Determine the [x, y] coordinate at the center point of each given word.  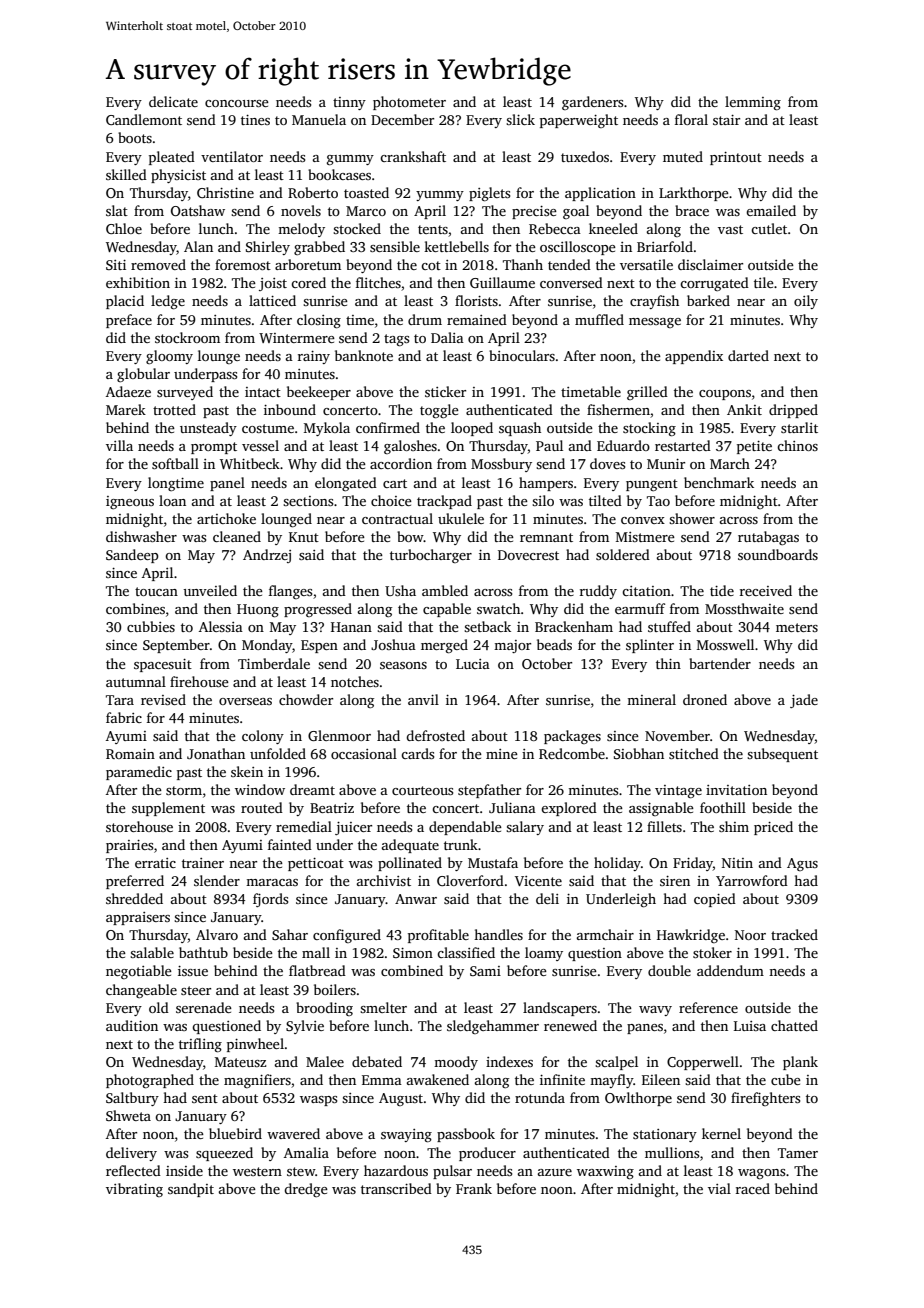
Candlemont [144, 119]
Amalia [306, 1152]
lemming [753, 103]
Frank [474, 1188]
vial [719, 1188]
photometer [409, 103]
